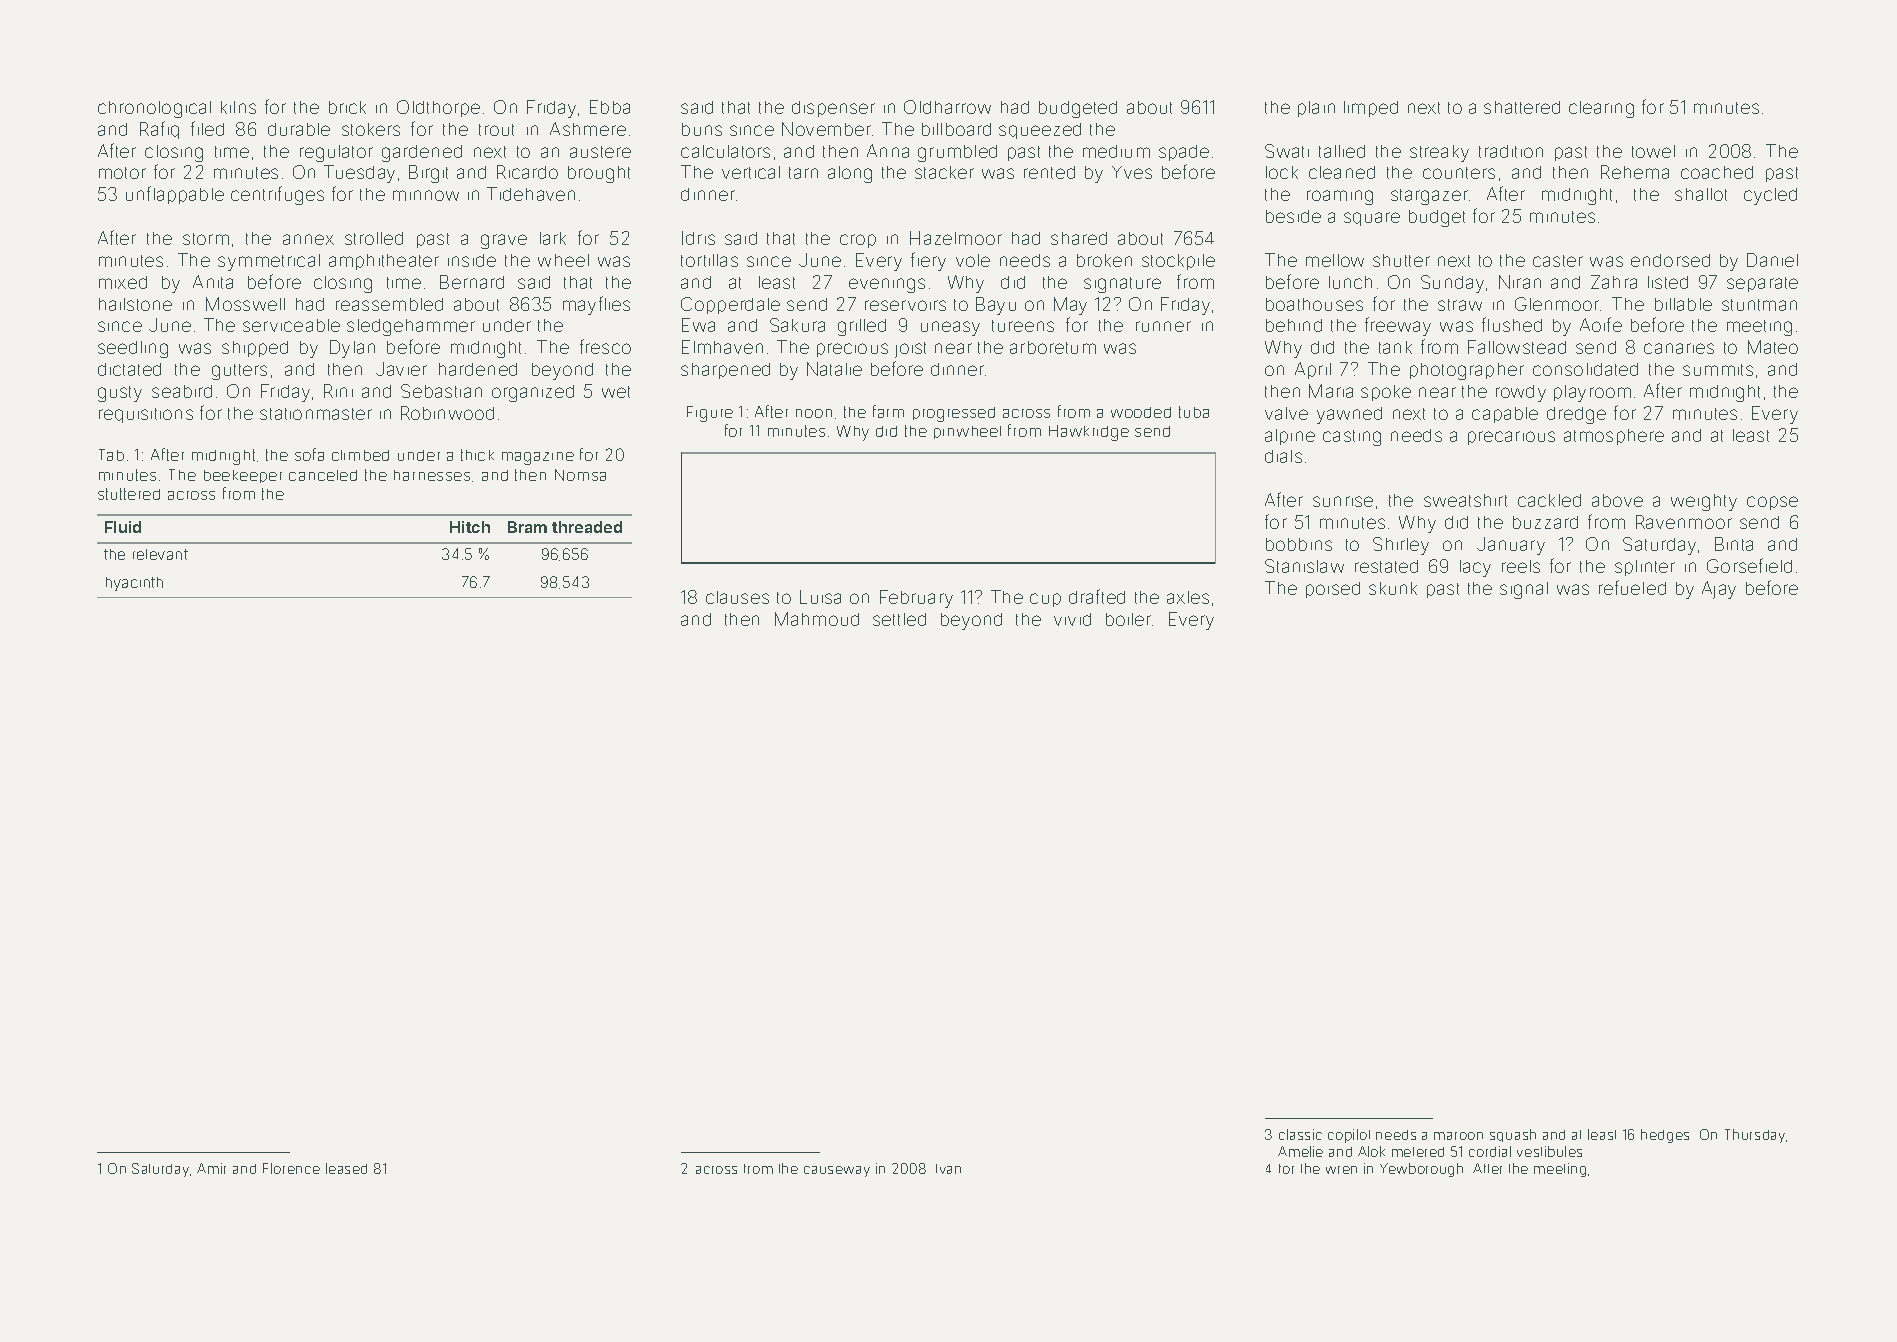 The width and height of the page is (1897, 1342). I want to click on towel, so click(1653, 151).
